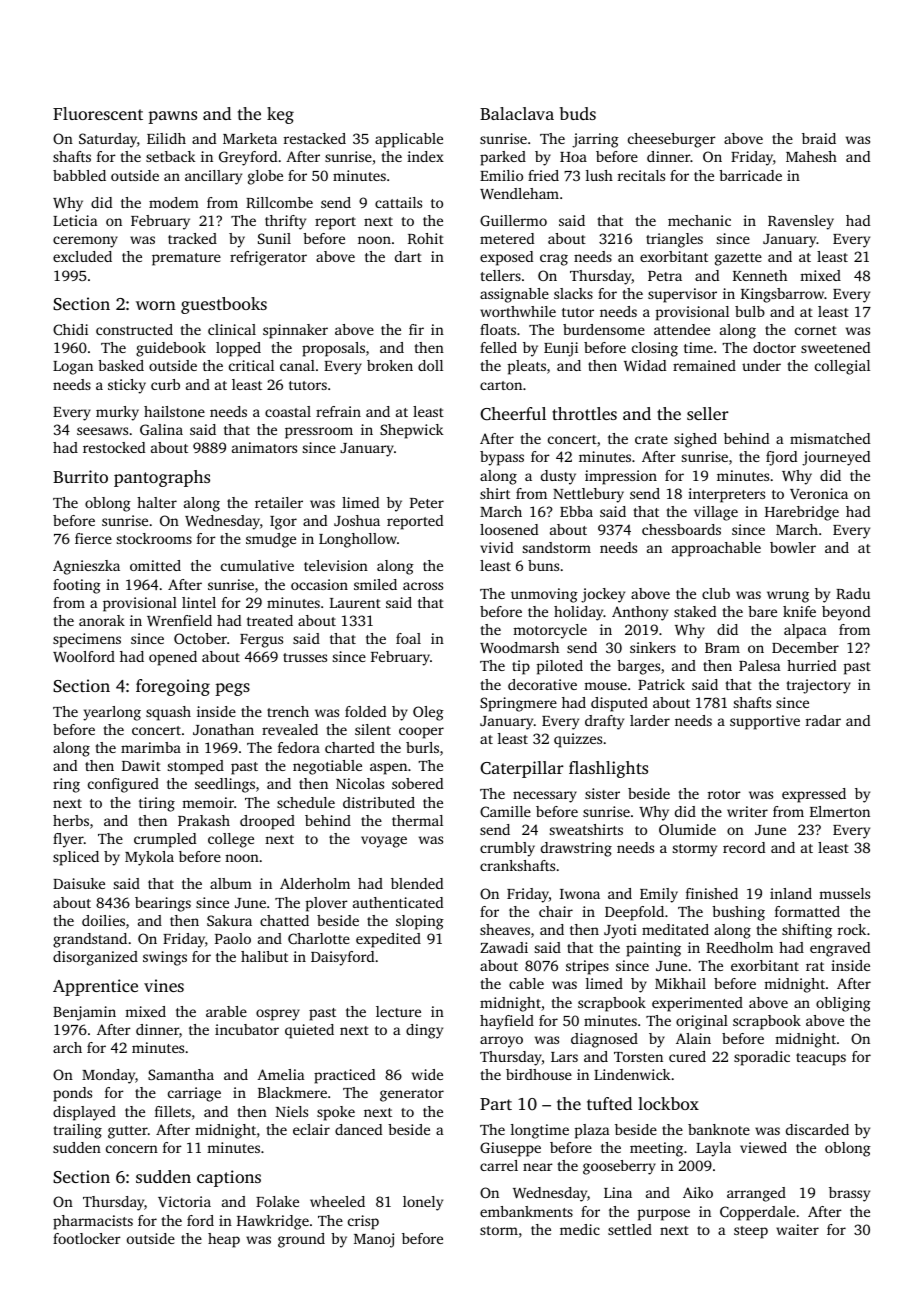 This screenshot has width=924, height=1308. I want to click on footlocker, so click(87, 1238).
